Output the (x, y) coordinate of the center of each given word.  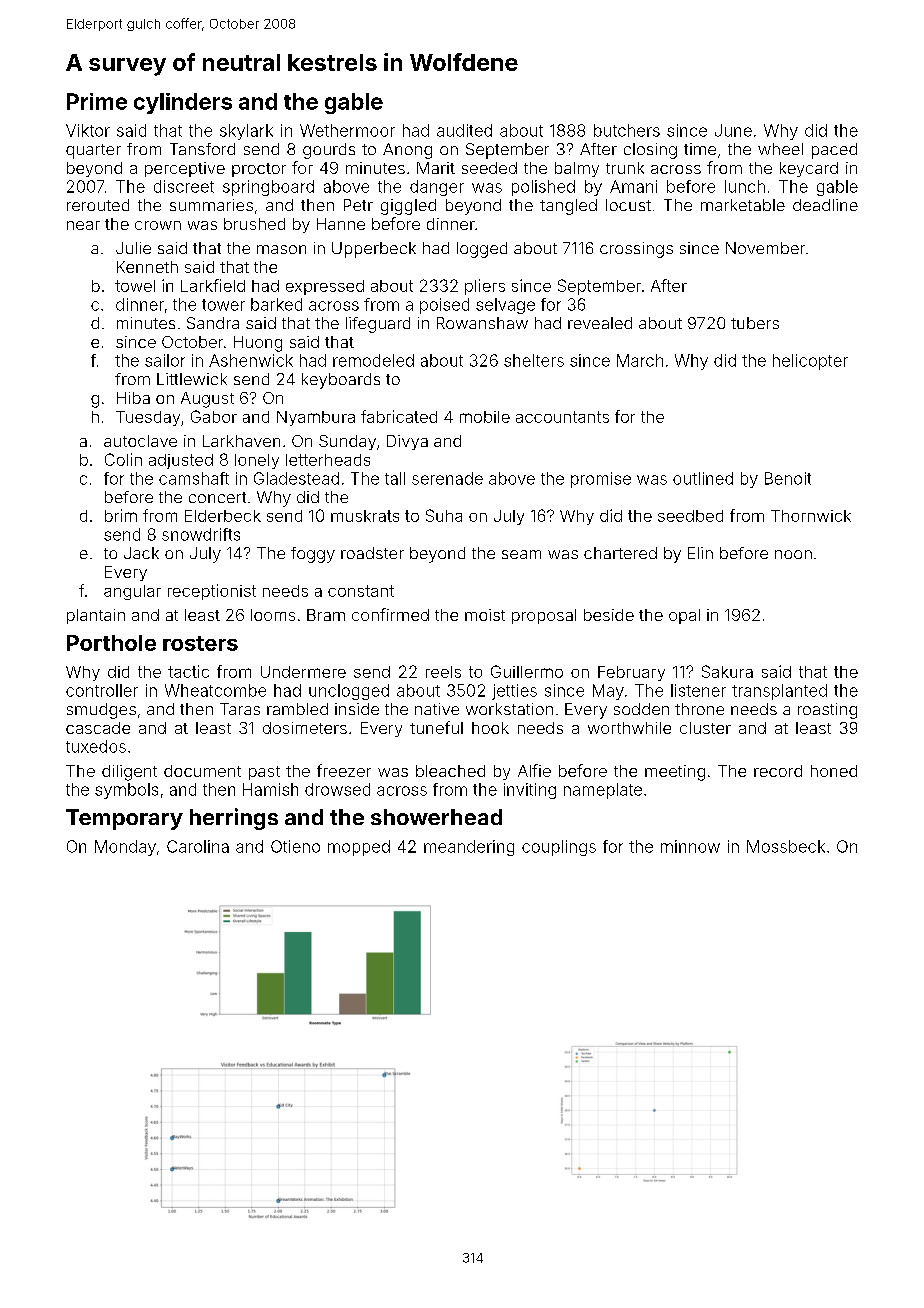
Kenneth (147, 267)
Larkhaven (241, 441)
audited (464, 130)
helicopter (810, 362)
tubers (755, 323)
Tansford (202, 149)
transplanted (779, 692)
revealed (600, 323)
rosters (200, 643)
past (264, 773)
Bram (326, 615)
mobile (485, 417)
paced (834, 151)
